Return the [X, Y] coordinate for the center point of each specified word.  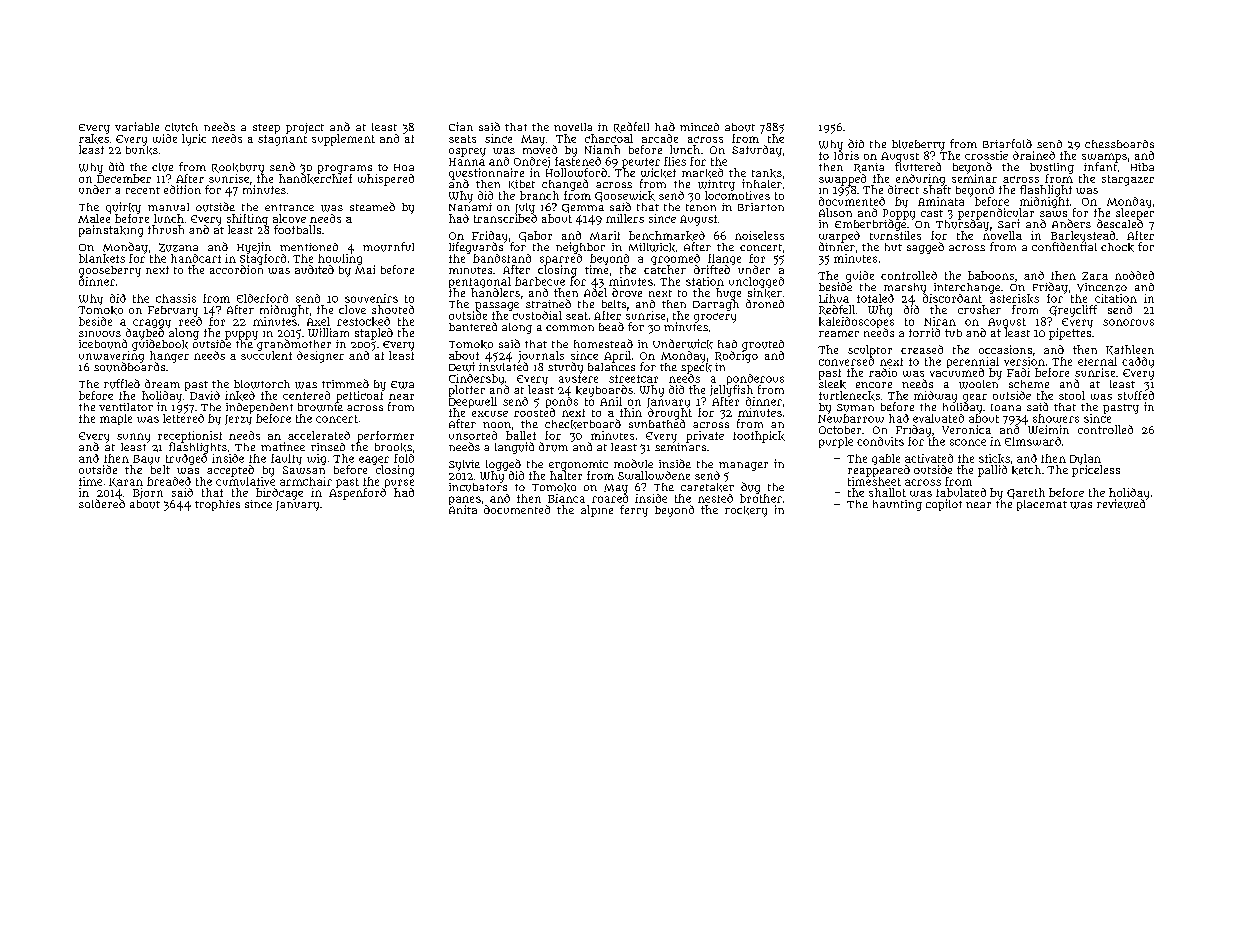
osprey [467, 152]
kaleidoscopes [856, 322]
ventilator [126, 407]
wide [165, 138]
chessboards [1119, 144]
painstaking [111, 231]
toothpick [759, 437]
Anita [463, 509]
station [705, 281]
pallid [992, 471]
